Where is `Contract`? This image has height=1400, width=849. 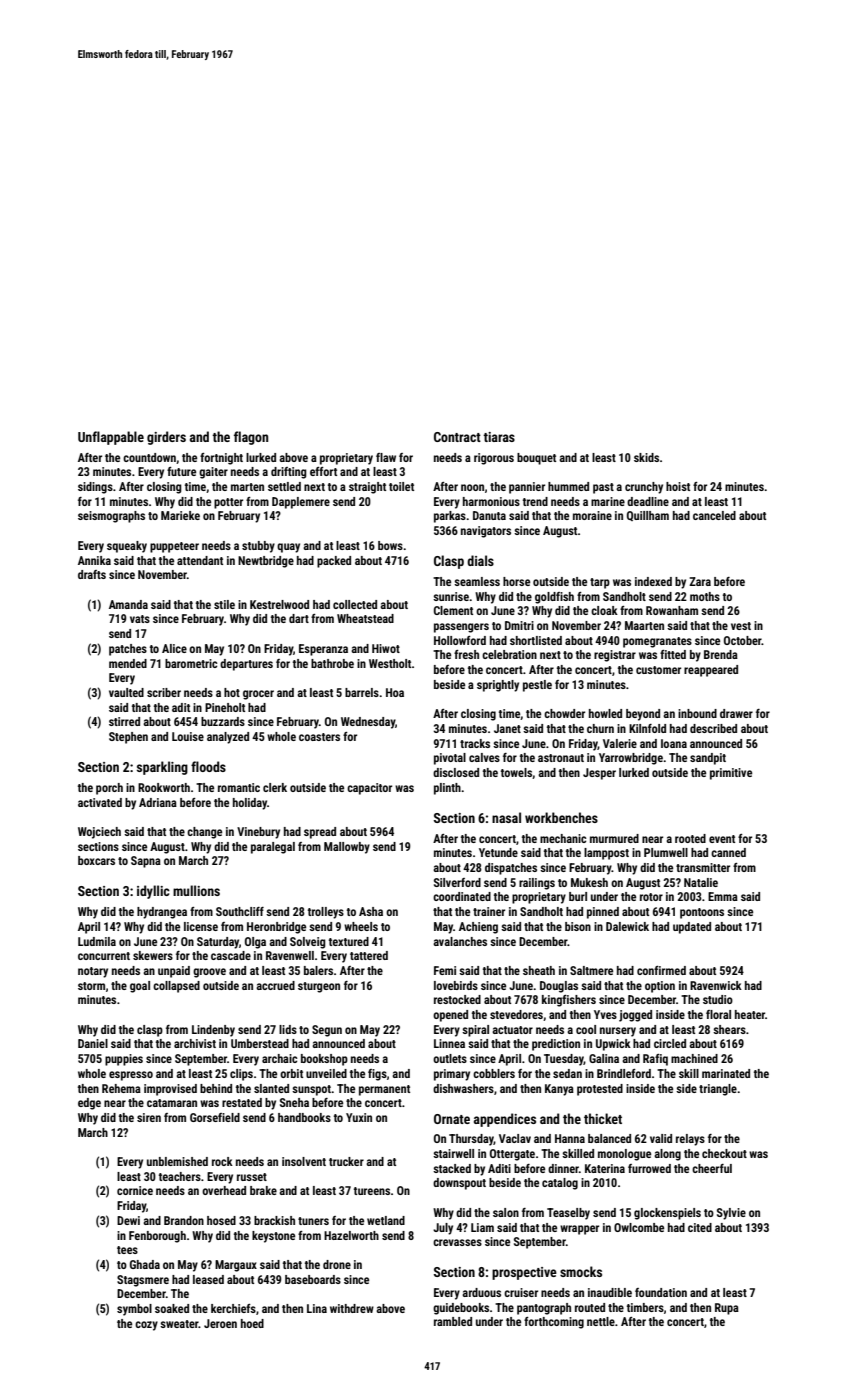
Contract is located at coordinates (457, 437).
